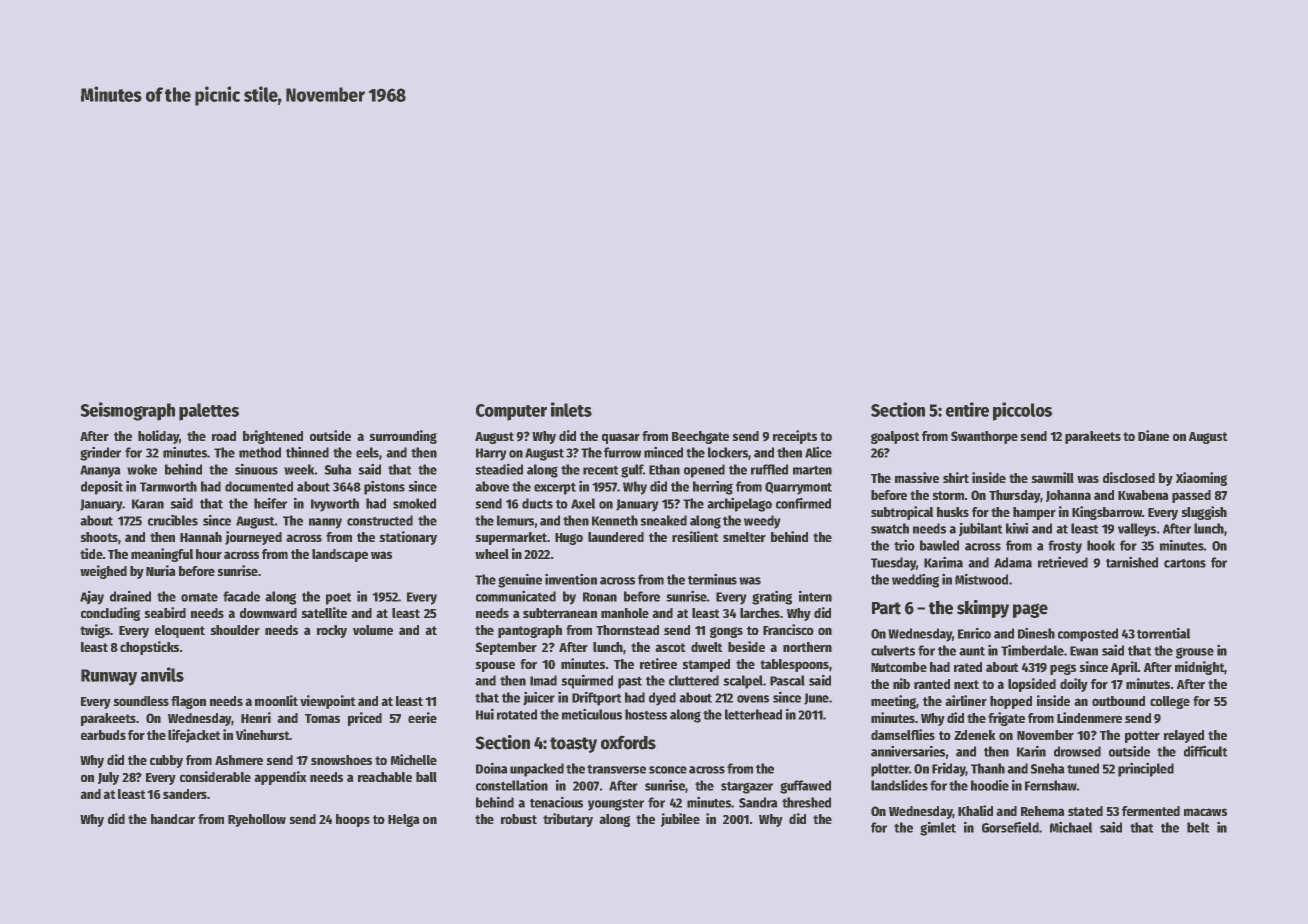 Image resolution: width=1308 pixels, height=924 pixels. What do you see at coordinates (173, 819) in the image?
I see `handcar` at bounding box center [173, 819].
